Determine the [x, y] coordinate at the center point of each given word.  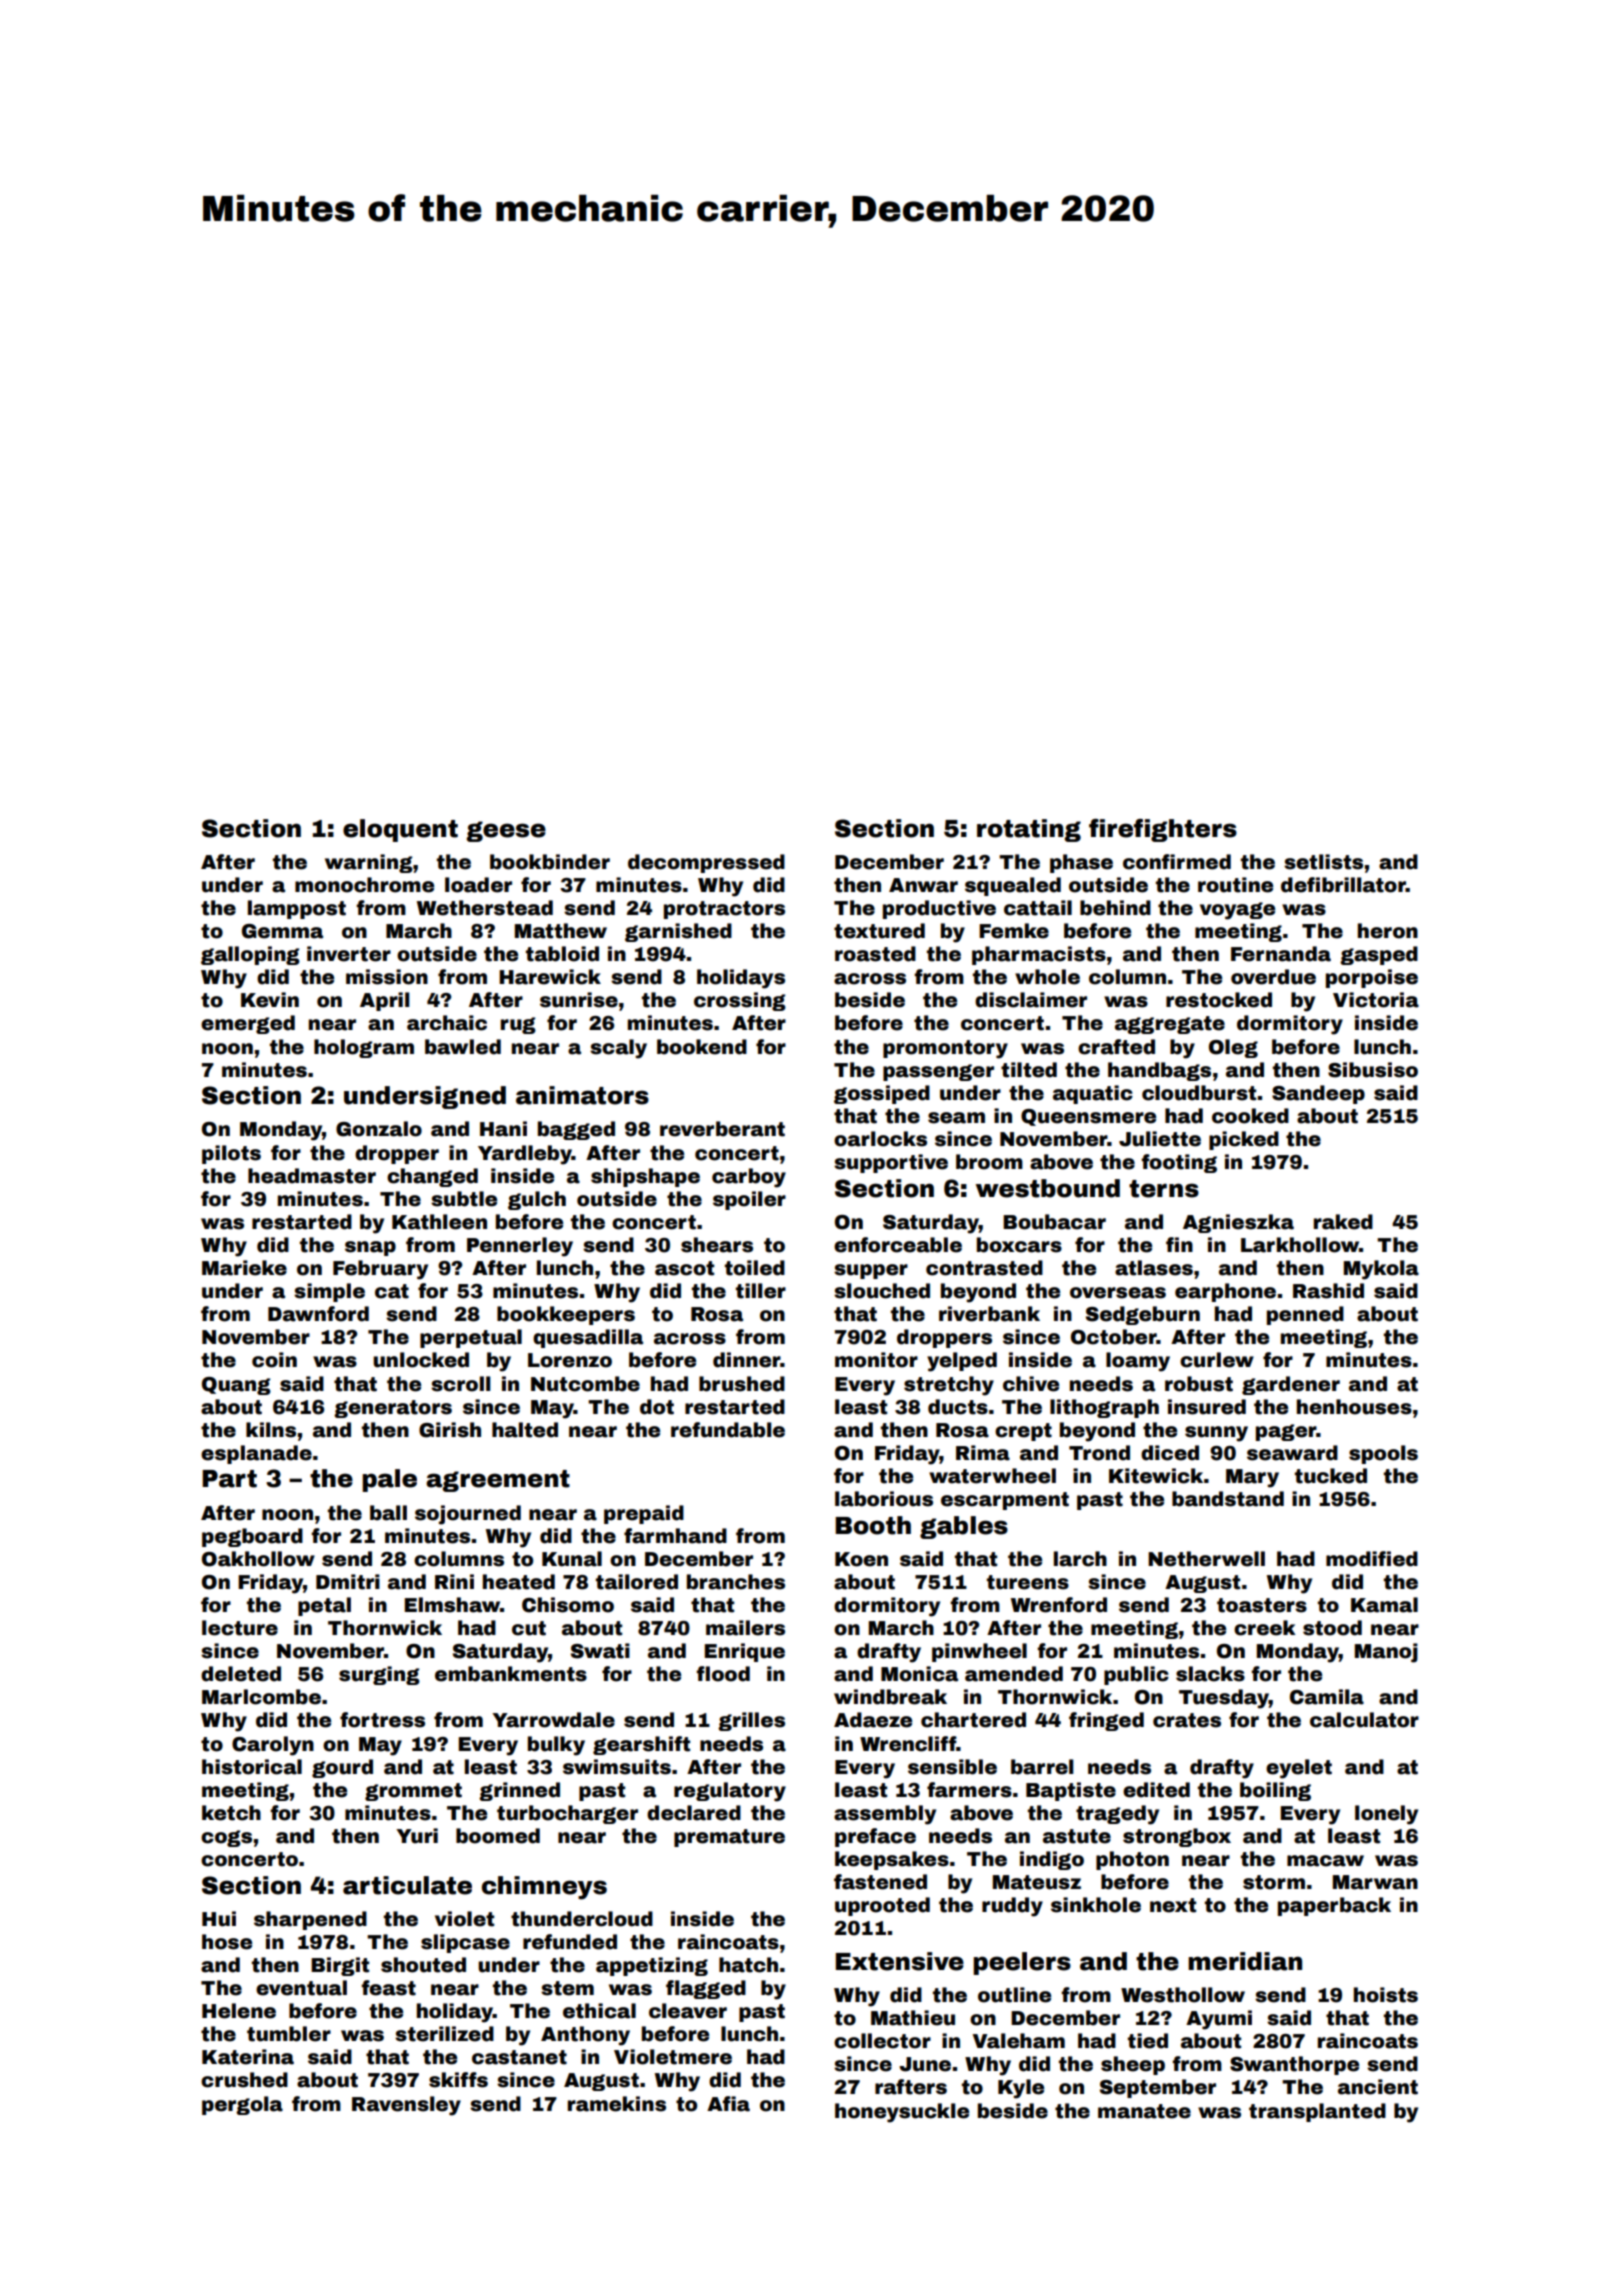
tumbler [289, 2034]
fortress [382, 1720]
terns [1164, 1189]
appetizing [652, 1966]
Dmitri [348, 1582]
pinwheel [979, 1652]
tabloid [562, 954]
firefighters [1163, 830]
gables [964, 1527]
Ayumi [1219, 2020]
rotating [1029, 830]
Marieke [244, 1268]
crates [1187, 1720]
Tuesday [1224, 1699]
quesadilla [588, 1338]
